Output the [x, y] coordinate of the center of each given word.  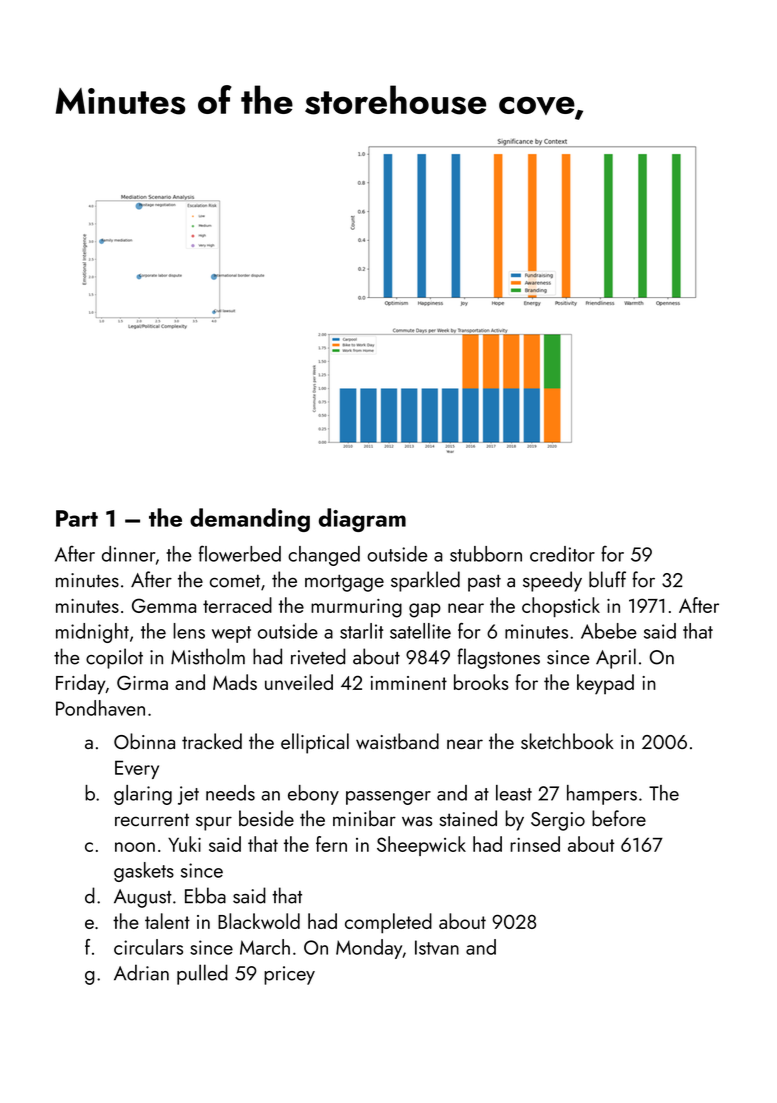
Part [77, 518]
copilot [114, 658]
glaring [143, 795]
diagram [362, 520]
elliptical [315, 743]
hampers [602, 795]
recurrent [152, 819]
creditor [562, 554]
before [619, 818]
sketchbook [567, 741]
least [514, 793]
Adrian [141, 972]
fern [331, 844]
